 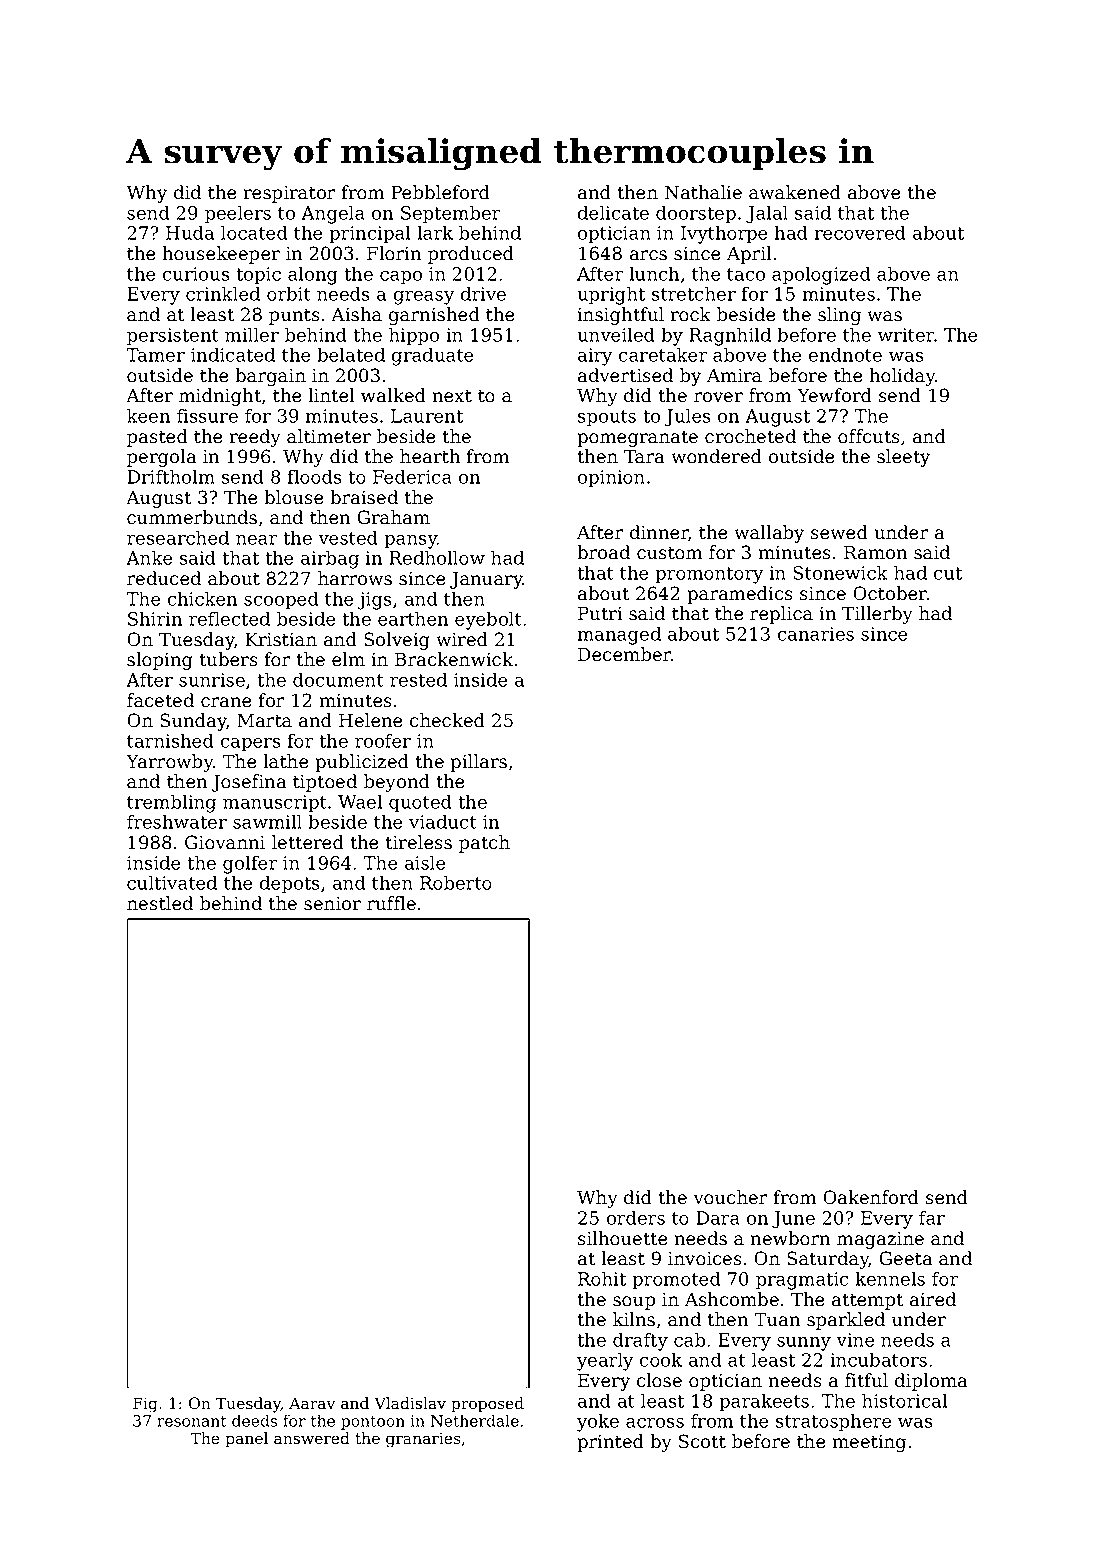 What do you see at coordinates (880, 1240) in the document?
I see `magazine` at bounding box center [880, 1240].
